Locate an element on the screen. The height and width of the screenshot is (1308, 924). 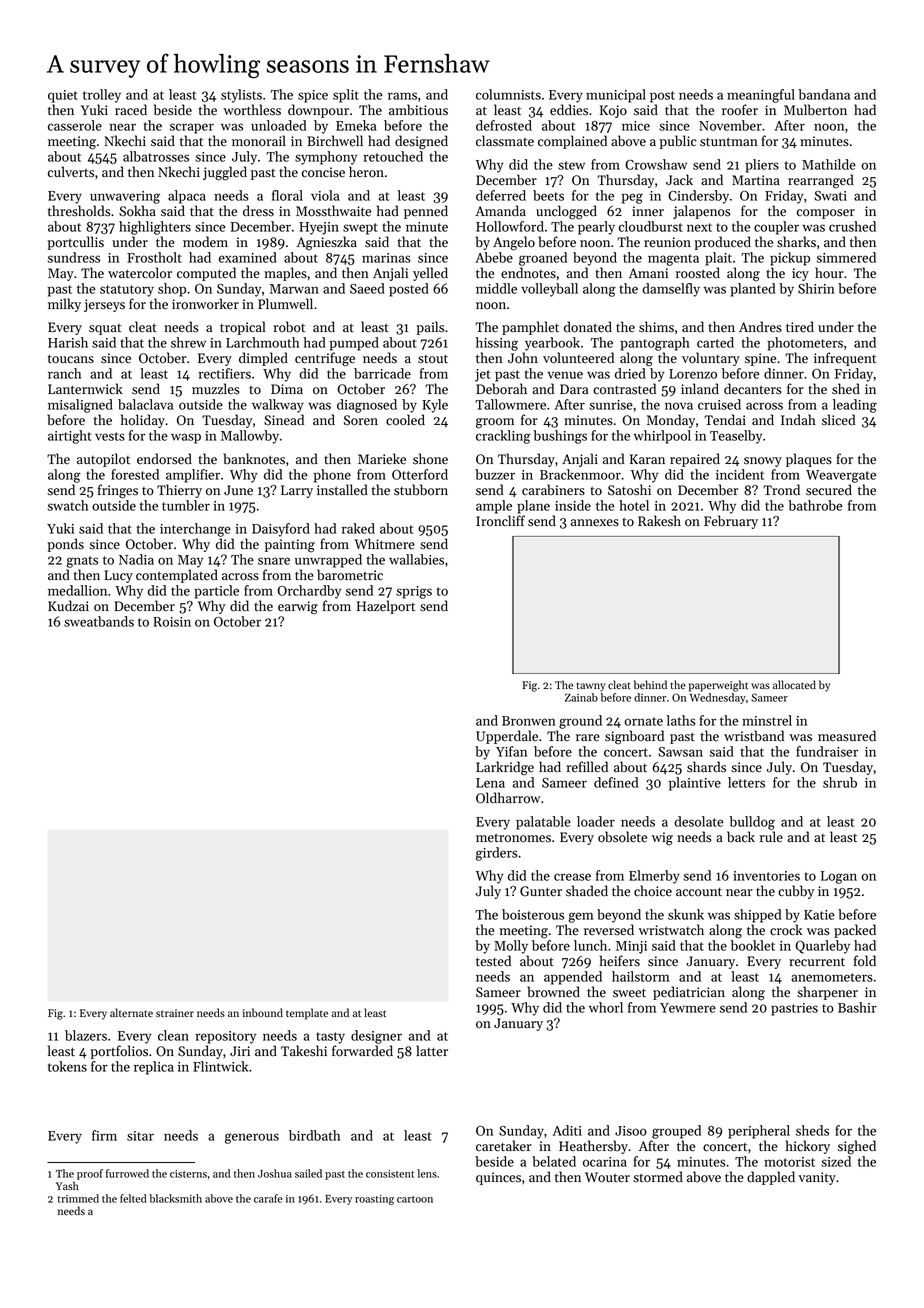
highlighters is located at coordinates (155, 228).
